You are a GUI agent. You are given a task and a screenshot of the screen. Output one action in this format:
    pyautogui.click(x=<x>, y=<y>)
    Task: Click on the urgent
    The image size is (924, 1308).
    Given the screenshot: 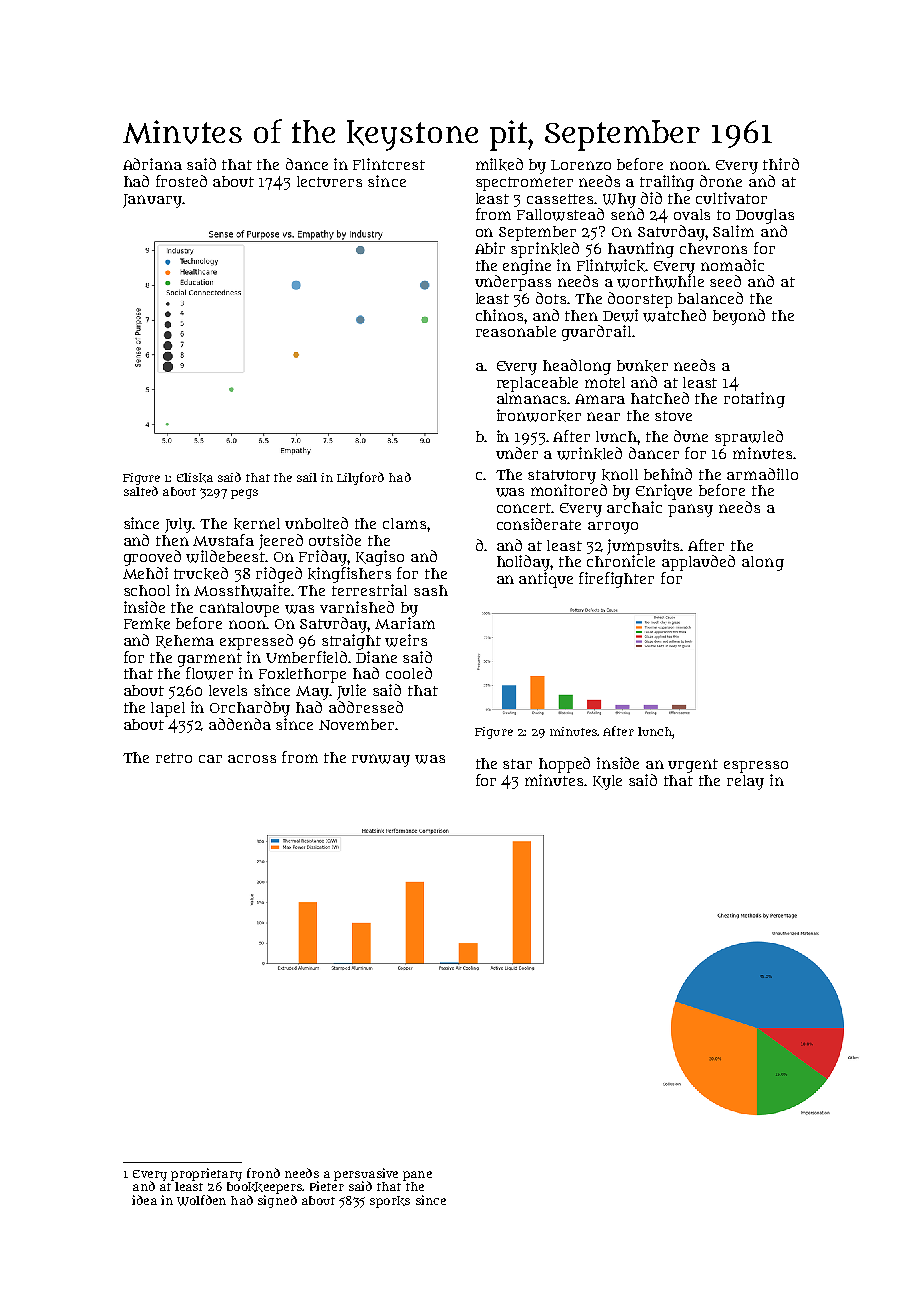 What is the action you would take?
    pyautogui.click(x=693, y=766)
